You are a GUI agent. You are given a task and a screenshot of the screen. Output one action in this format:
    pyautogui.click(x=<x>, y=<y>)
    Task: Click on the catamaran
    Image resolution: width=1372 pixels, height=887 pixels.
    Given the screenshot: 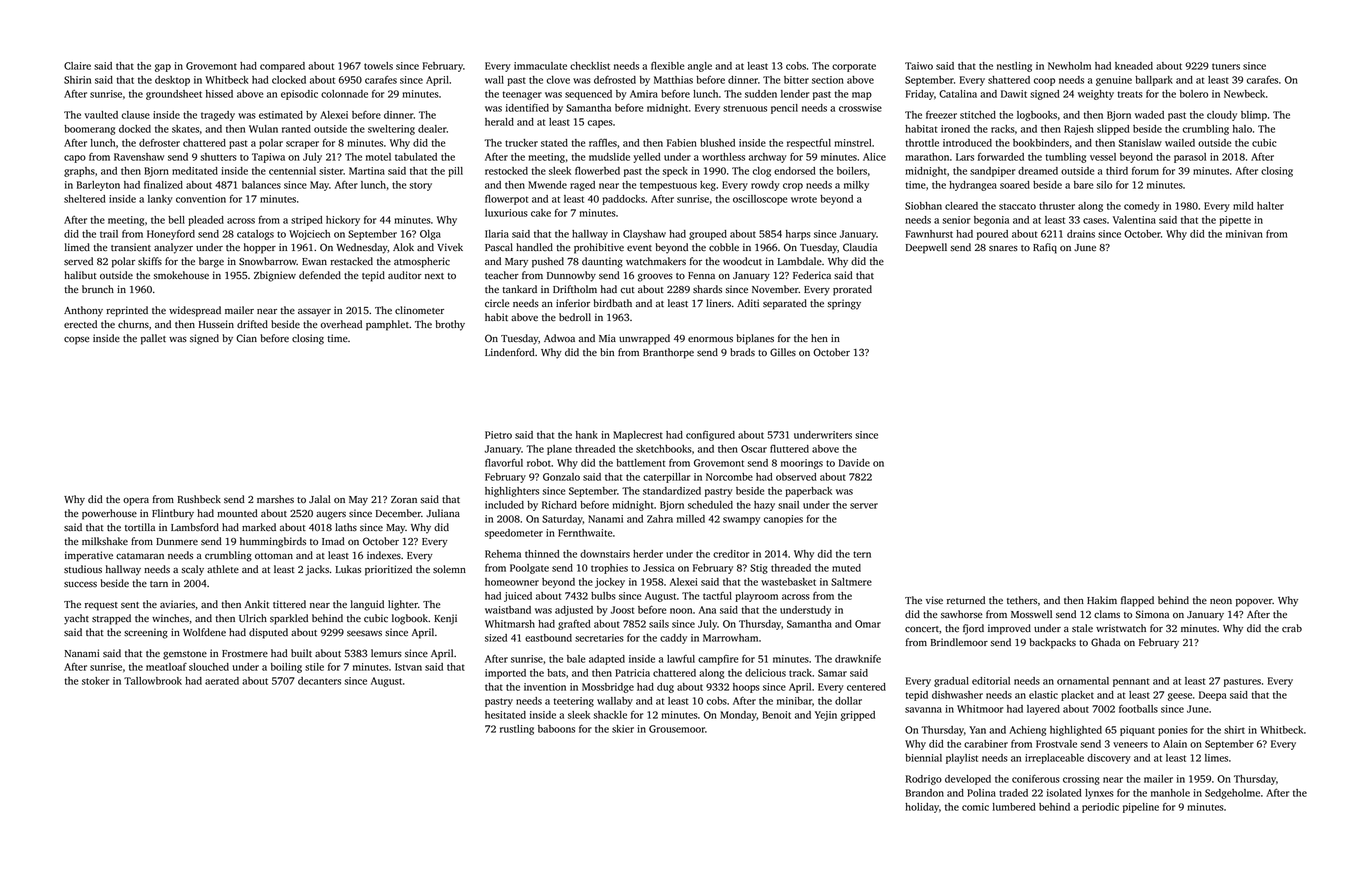 What is the action you would take?
    pyautogui.click(x=140, y=556)
